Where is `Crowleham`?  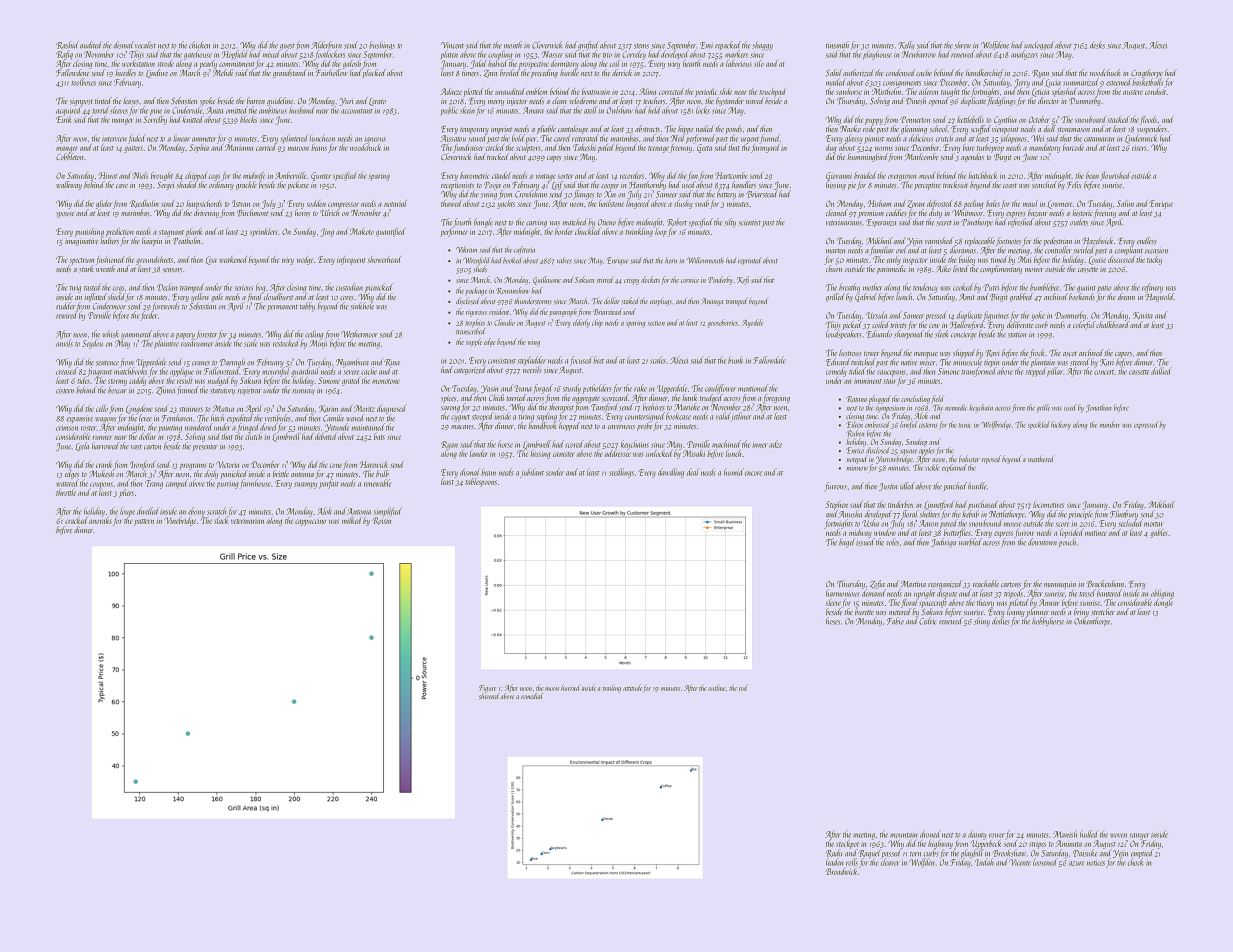
Crowleham is located at coordinates (531, 194).
